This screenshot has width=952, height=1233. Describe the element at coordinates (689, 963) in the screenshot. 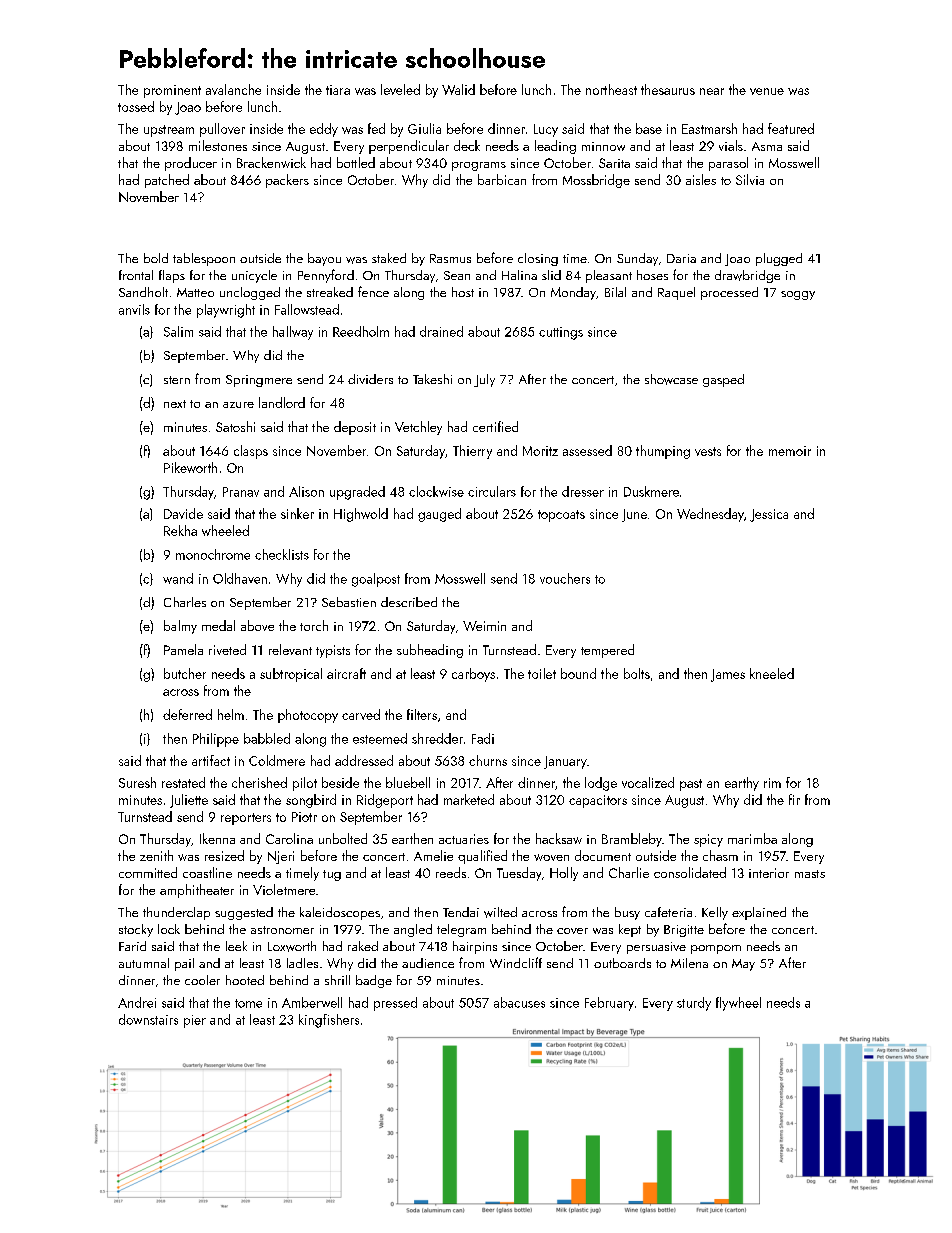

I see `Milena` at that location.
